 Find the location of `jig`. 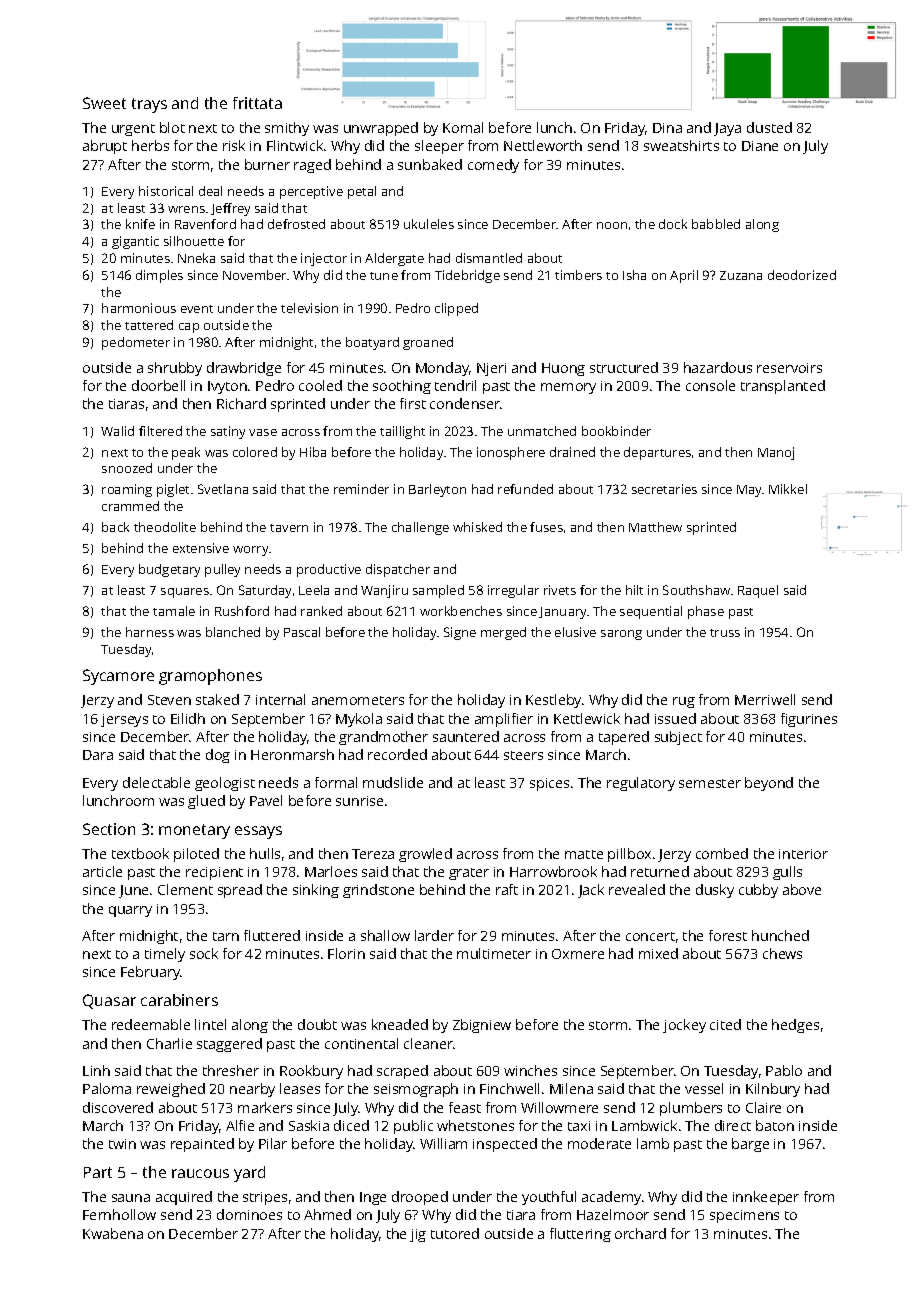

jig is located at coordinates (418, 1235).
